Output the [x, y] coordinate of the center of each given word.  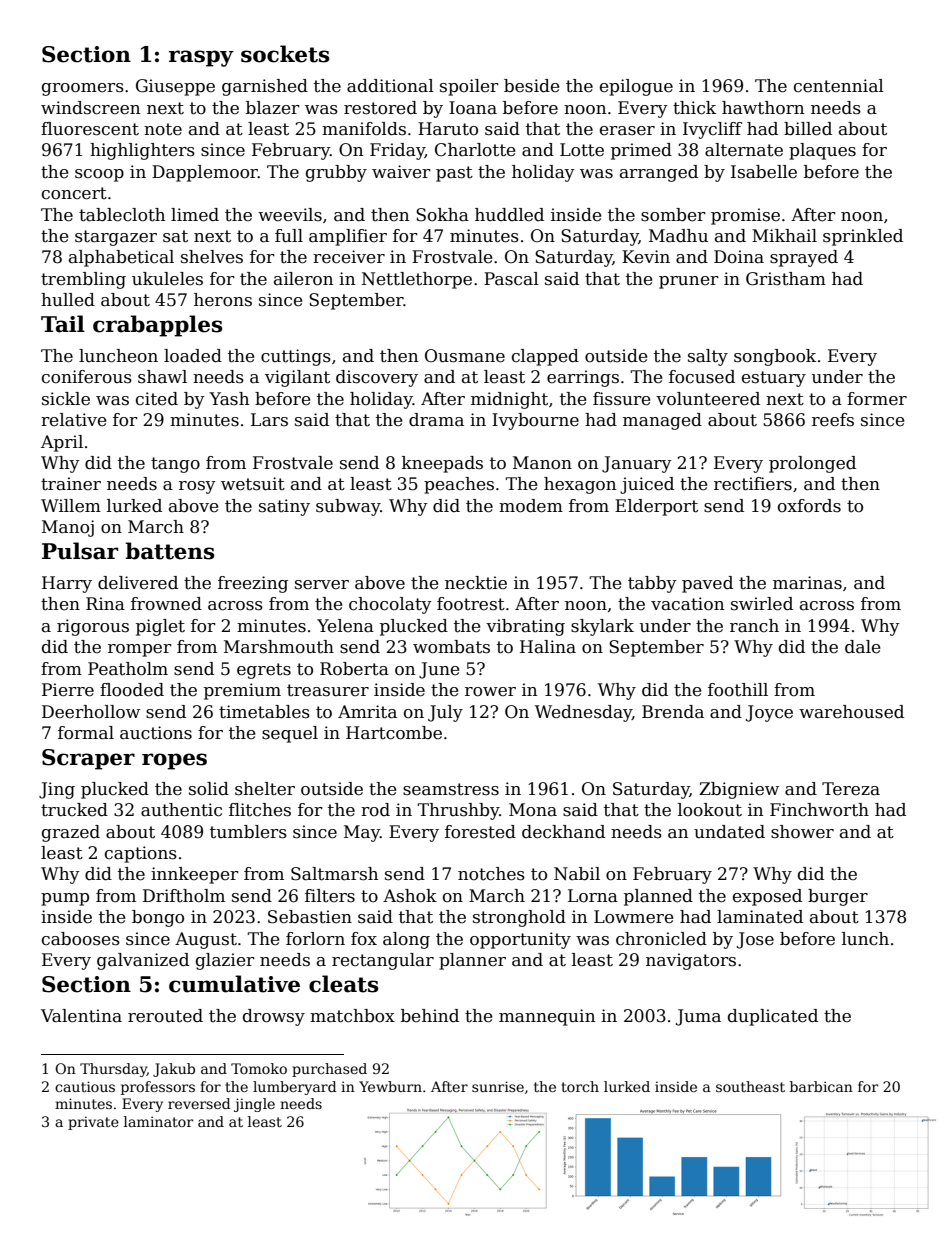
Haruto [448, 129]
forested [480, 832]
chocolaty [390, 605]
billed [808, 129]
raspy [201, 58]
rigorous [93, 627]
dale [863, 647]
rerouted [165, 1016]
